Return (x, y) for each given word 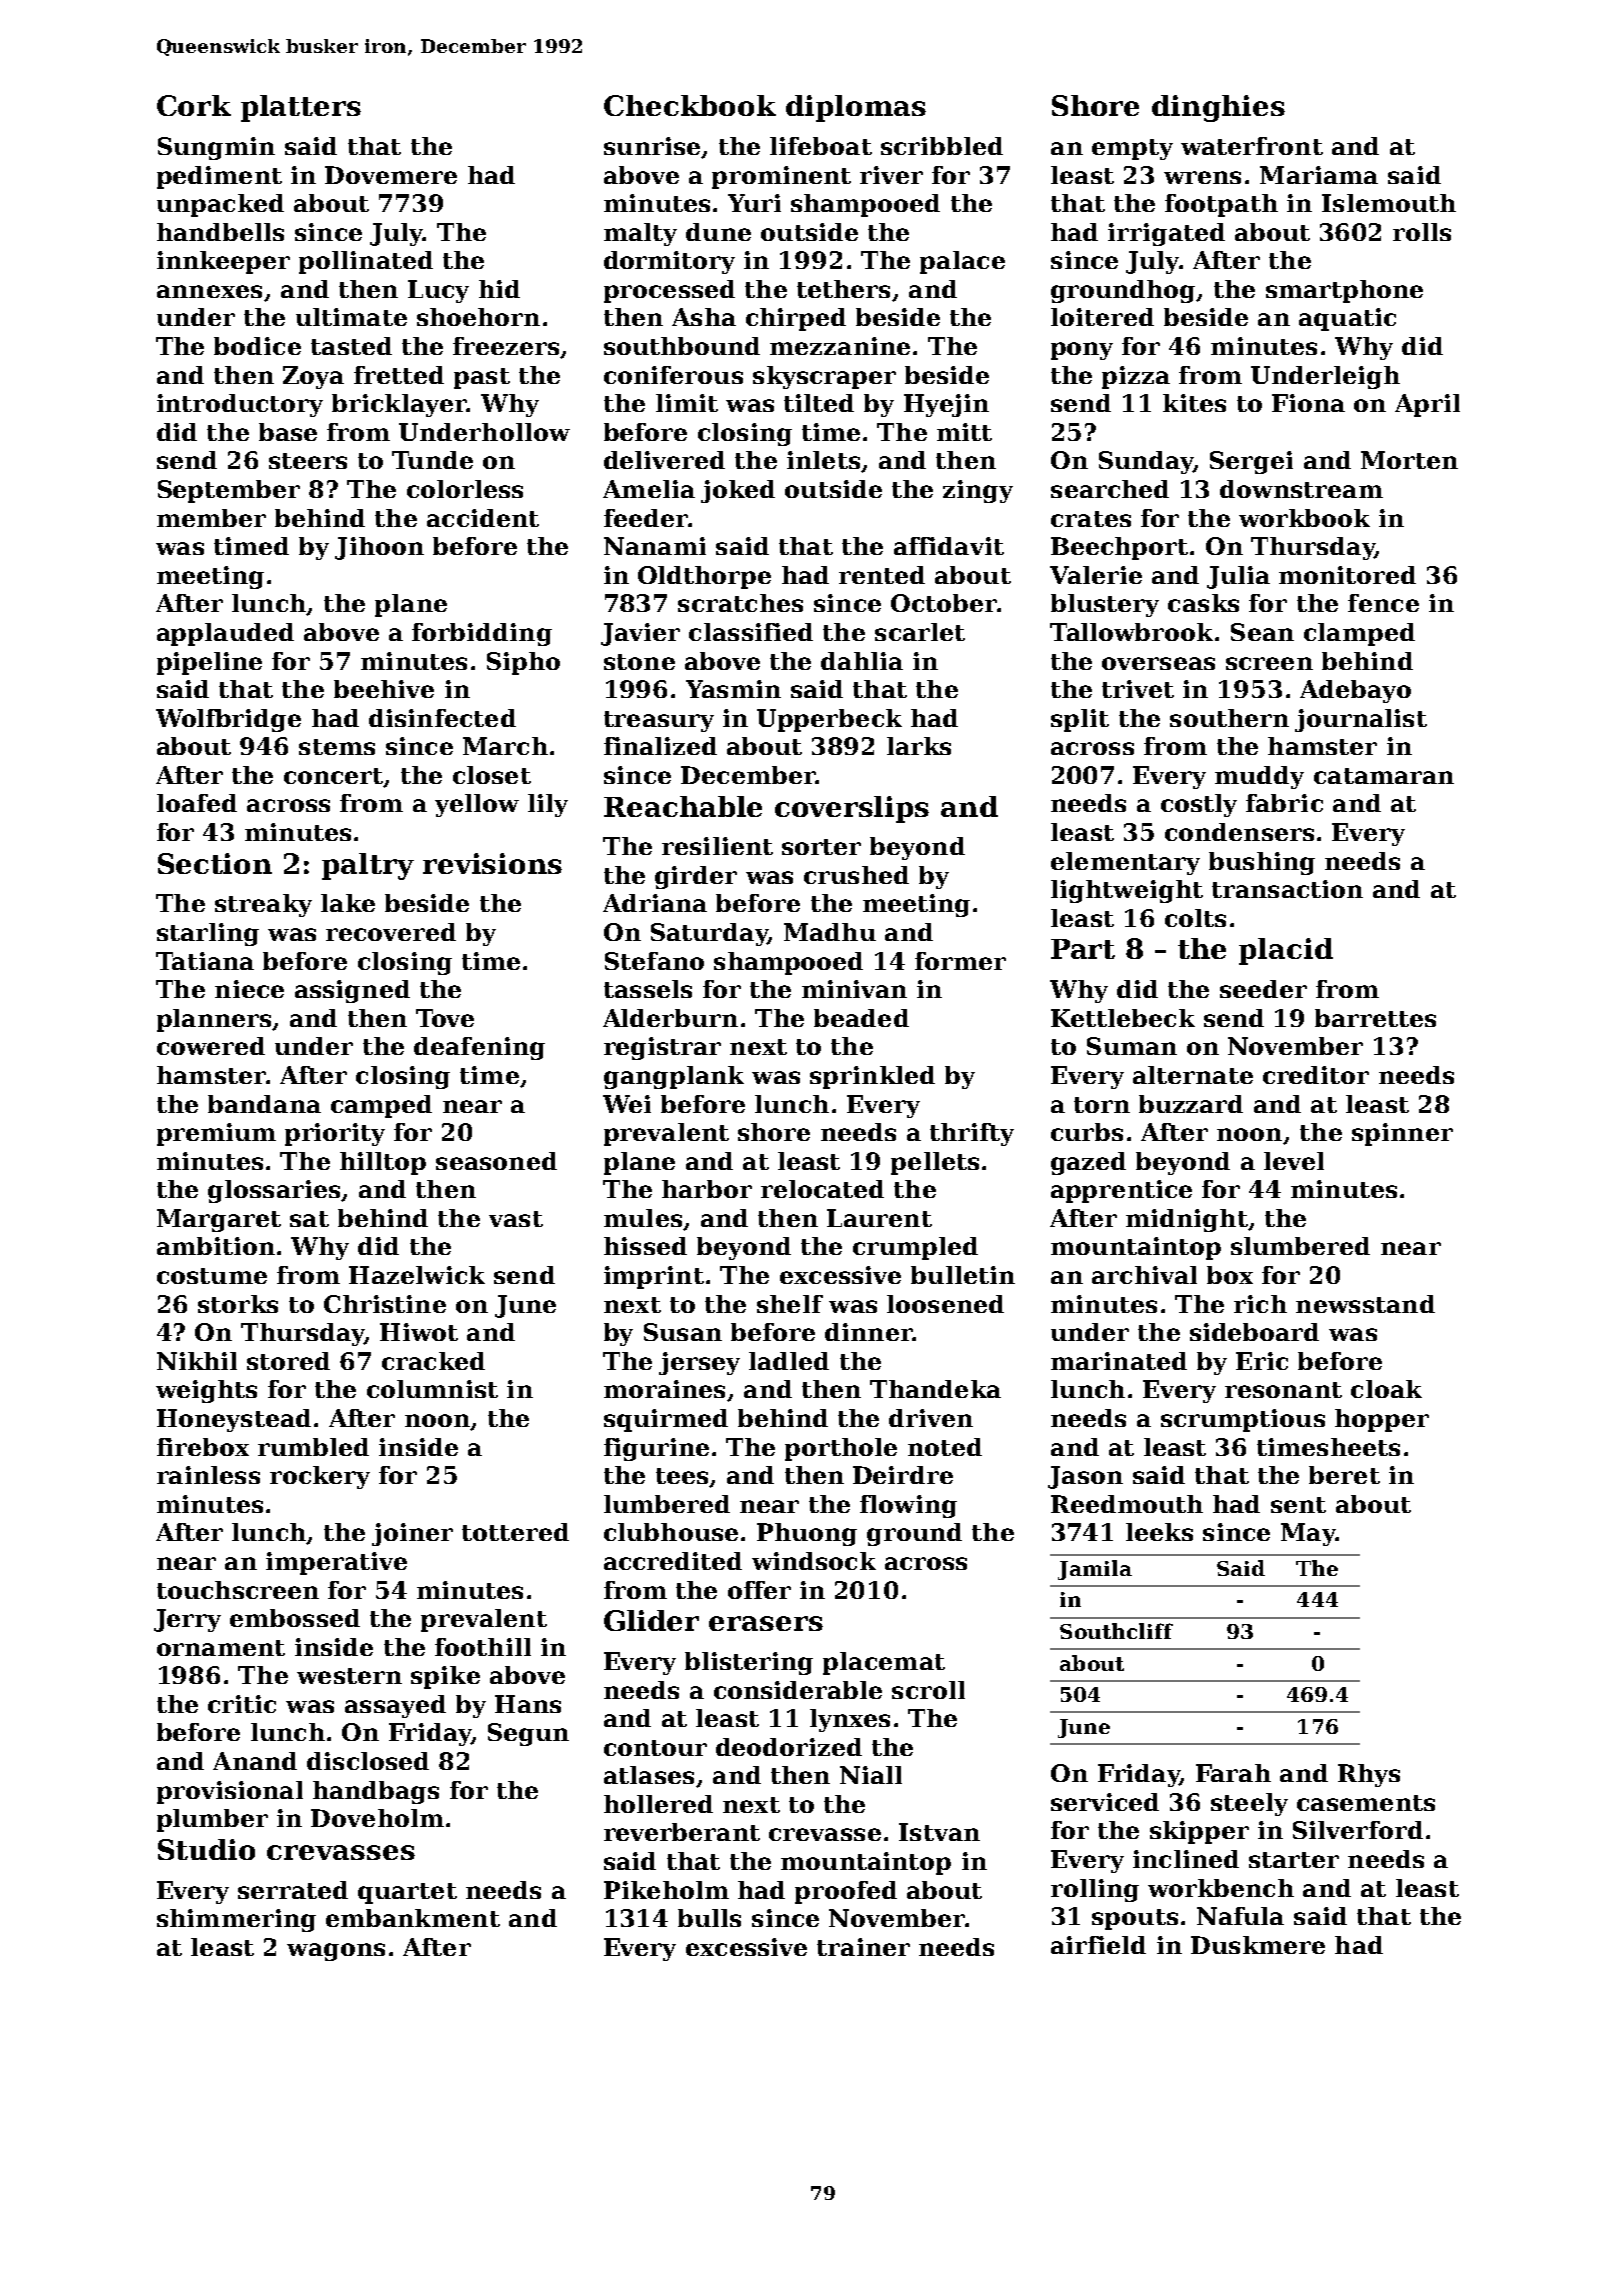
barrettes (1375, 1018)
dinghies (1218, 108)
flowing (908, 1506)
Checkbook (690, 105)
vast (516, 1219)
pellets (935, 1163)
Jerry (187, 1620)
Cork (194, 105)
